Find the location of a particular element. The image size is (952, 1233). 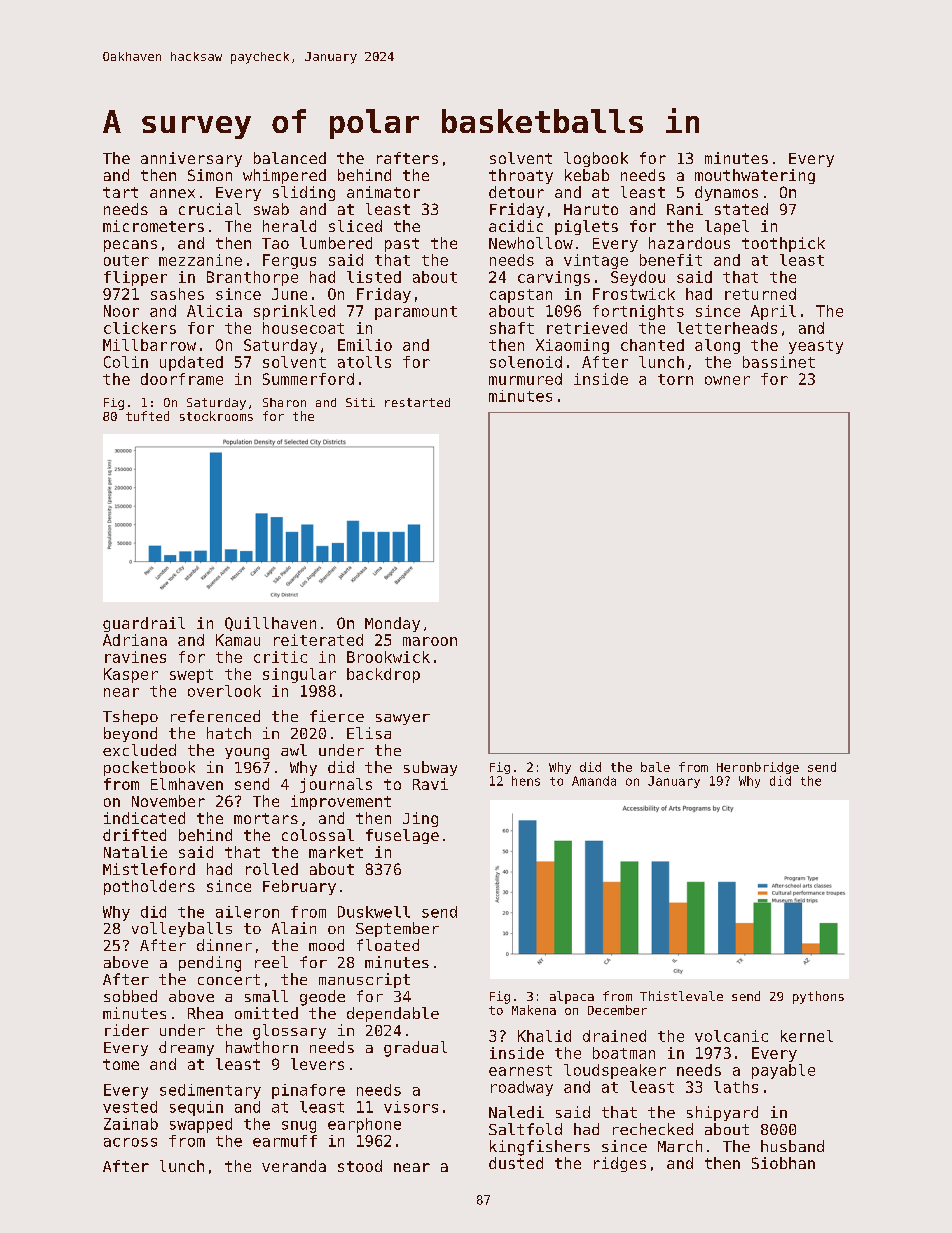

Heronbridge is located at coordinates (758, 768).
